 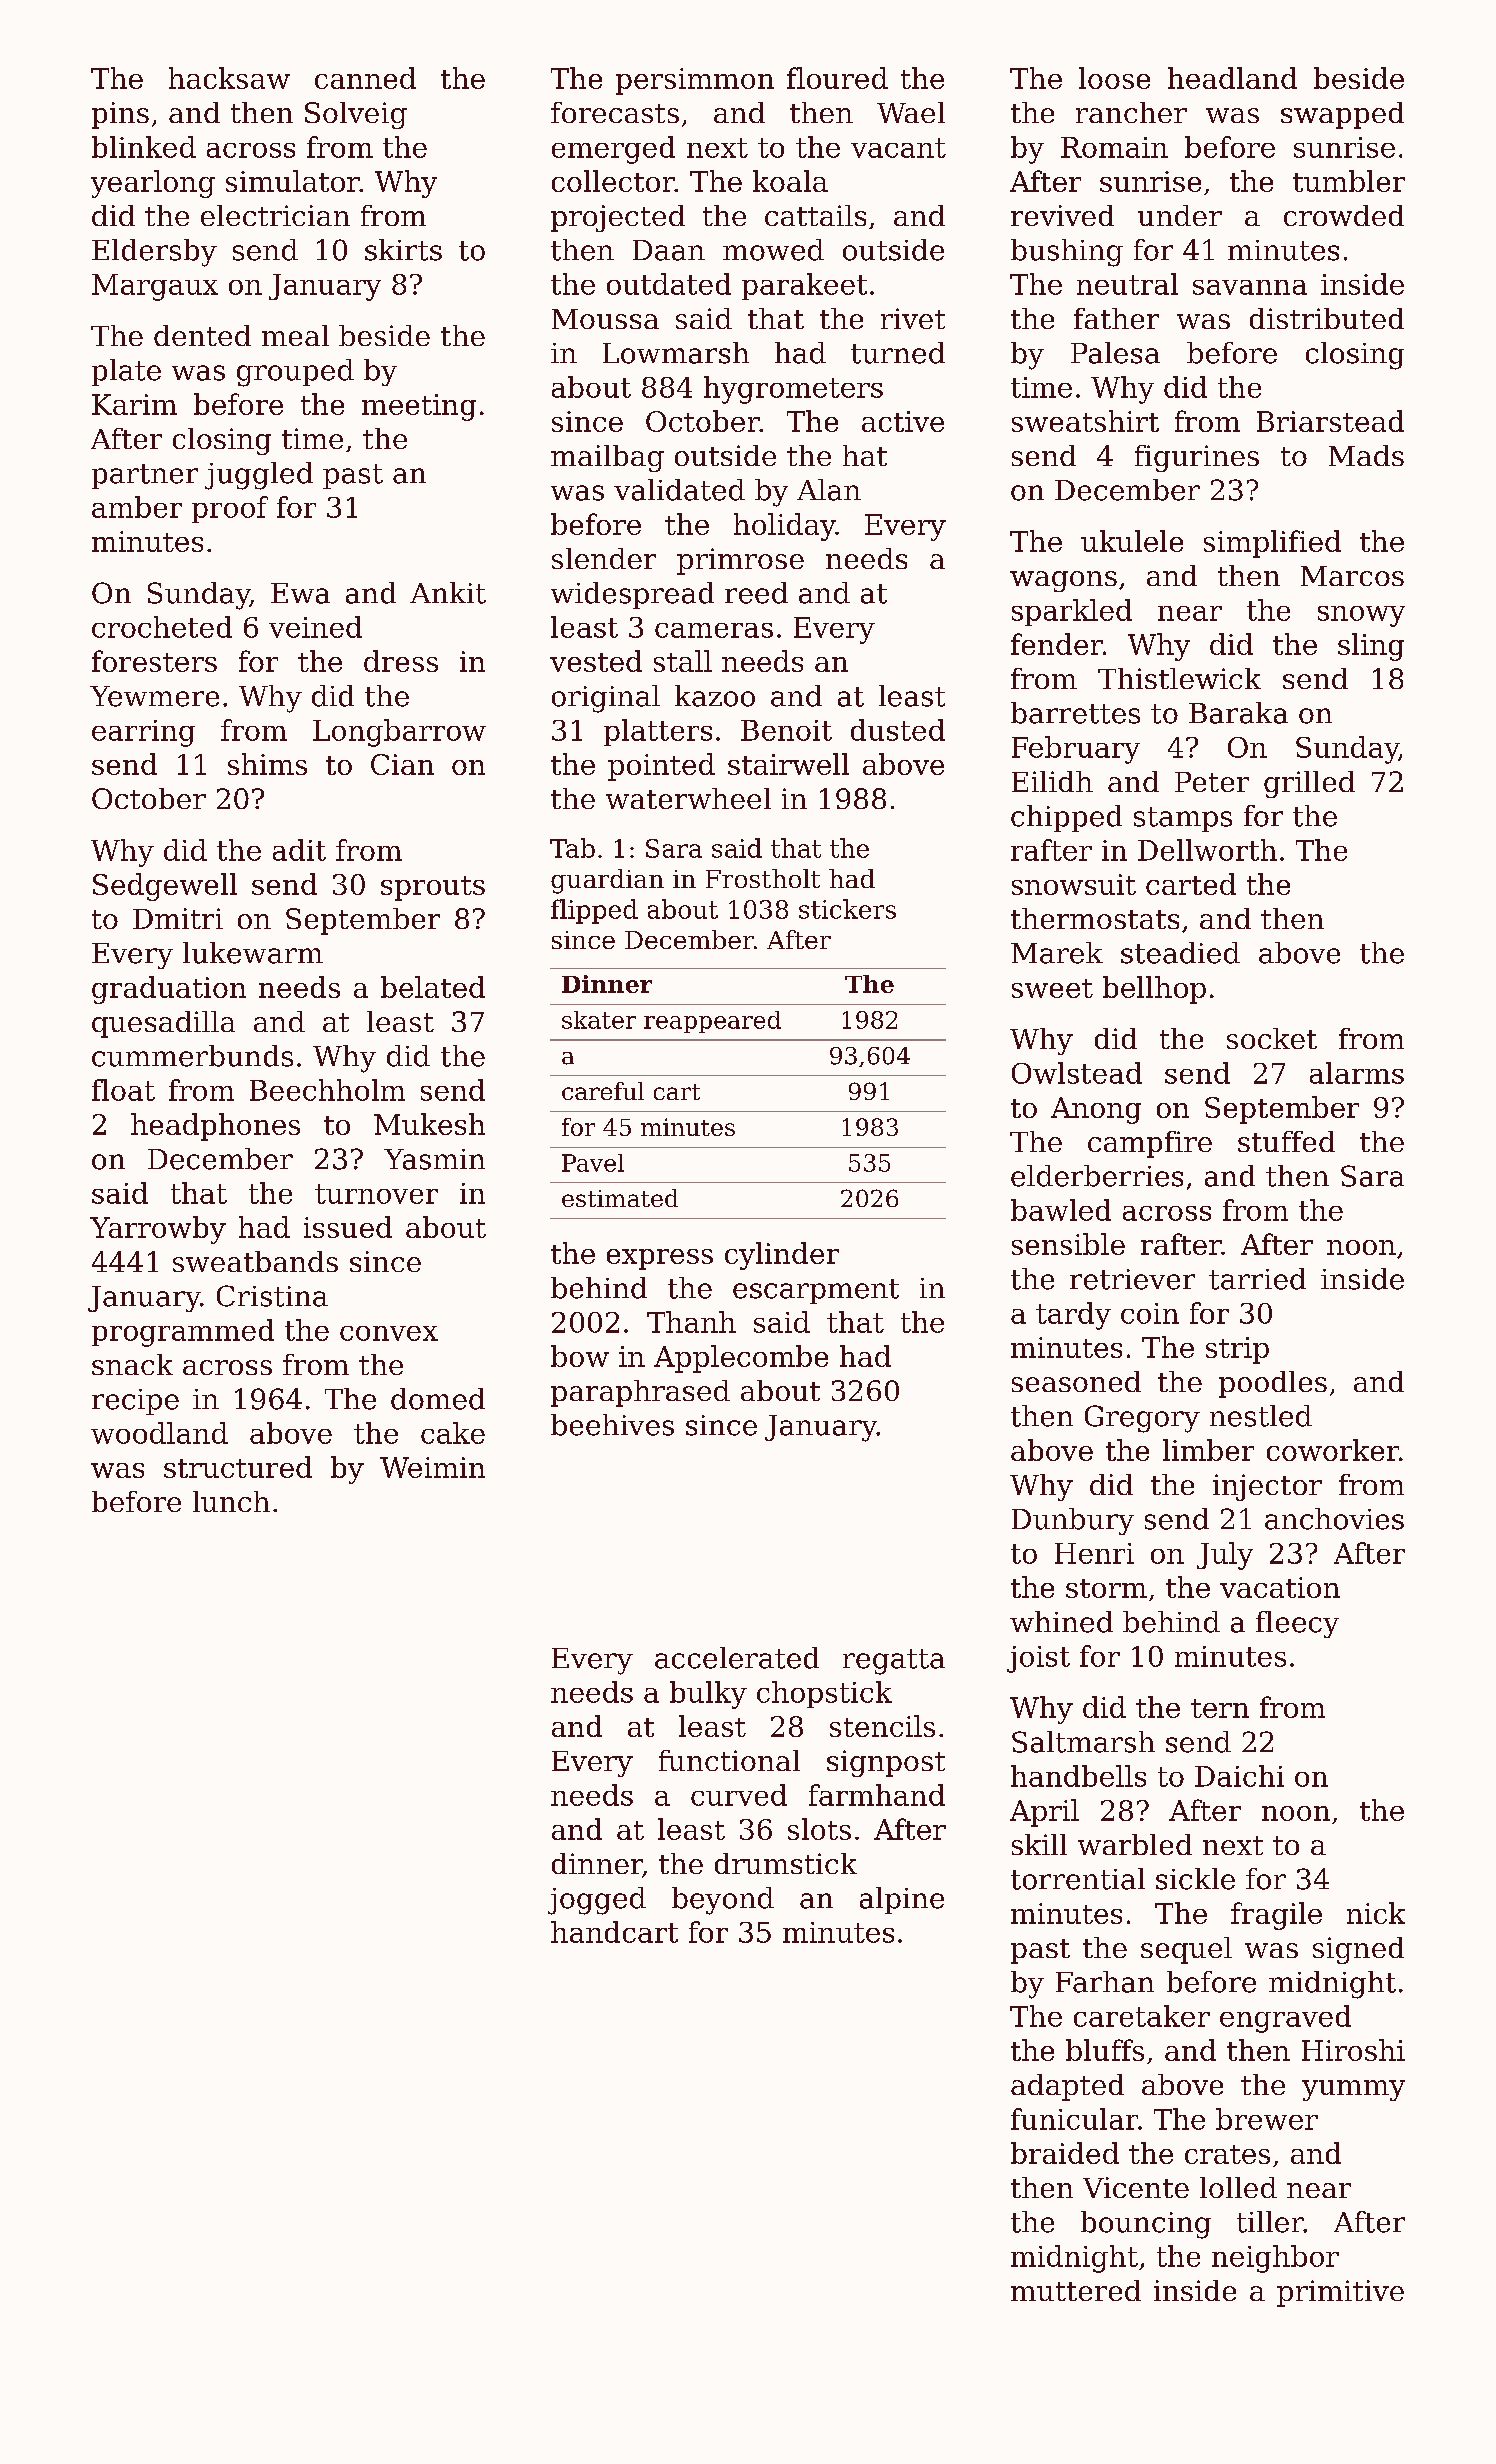 I want to click on Moussa, so click(x=605, y=319).
